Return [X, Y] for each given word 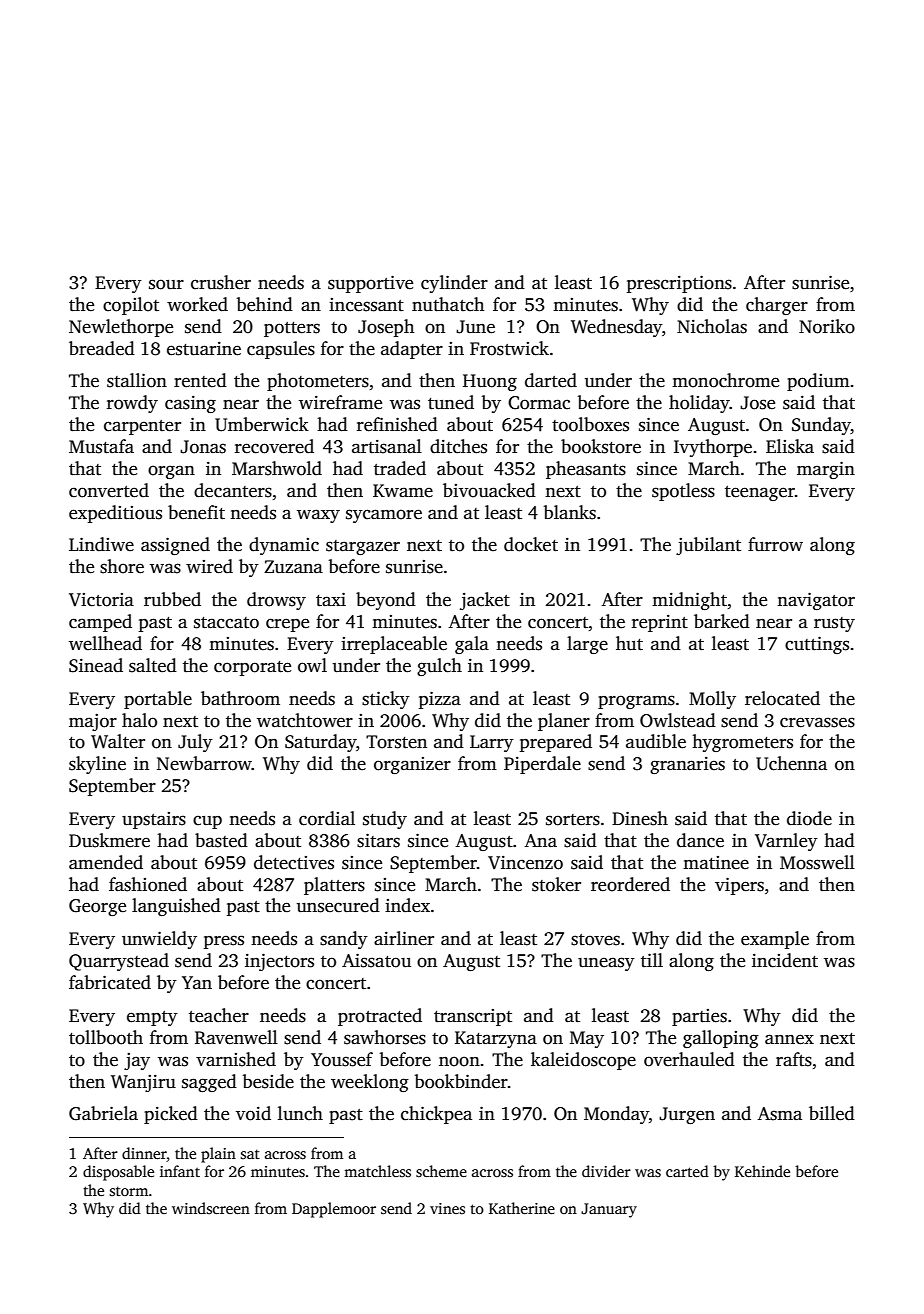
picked [171, 1115]
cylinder [454, 284]
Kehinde [762, 1171]
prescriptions [679, 284]
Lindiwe [101, 544]
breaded [102, 348]
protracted [380, 1017]
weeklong [370, 1083]
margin [826, 470]
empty [152, 1018]
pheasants [586, 470]
